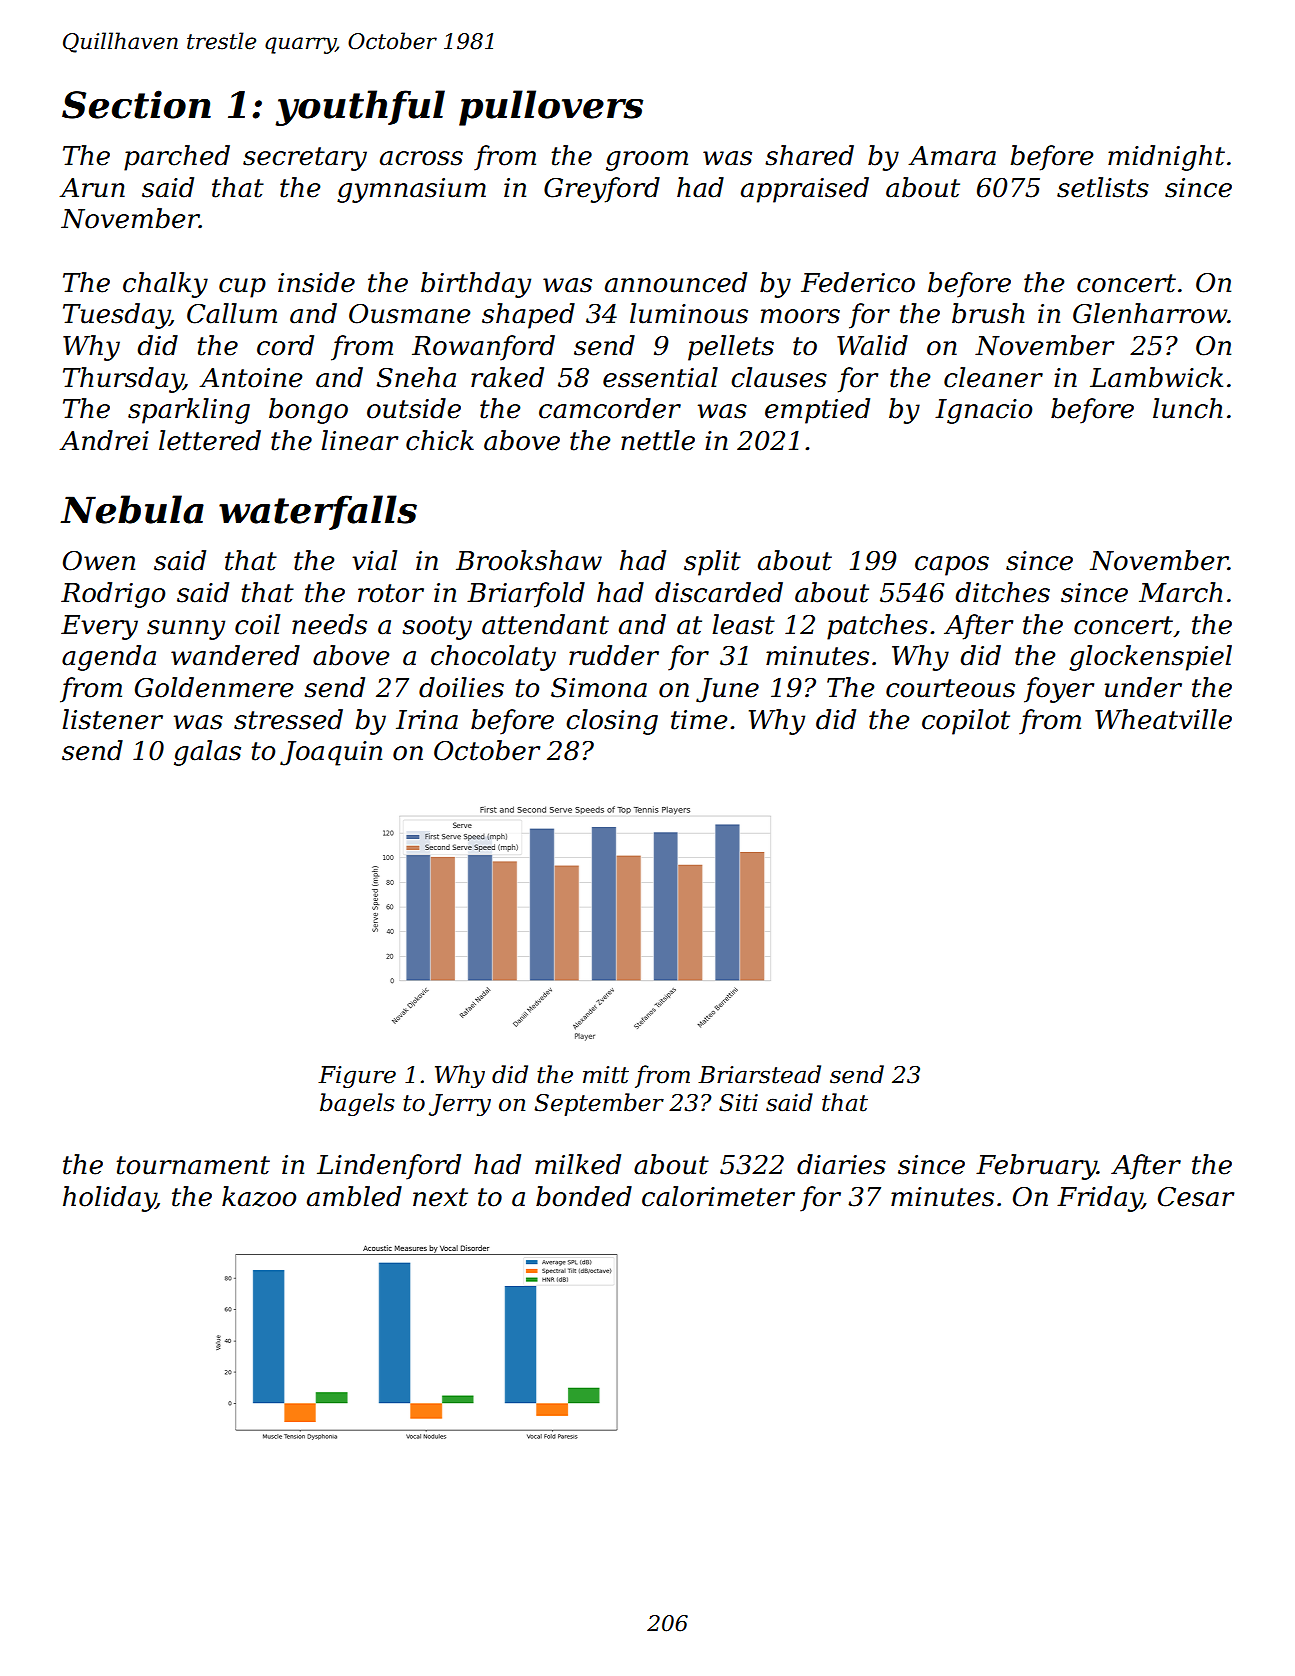 The width and height of the screenshot is (1295, 1676). I want to click on Amara, so click(952, 156).
